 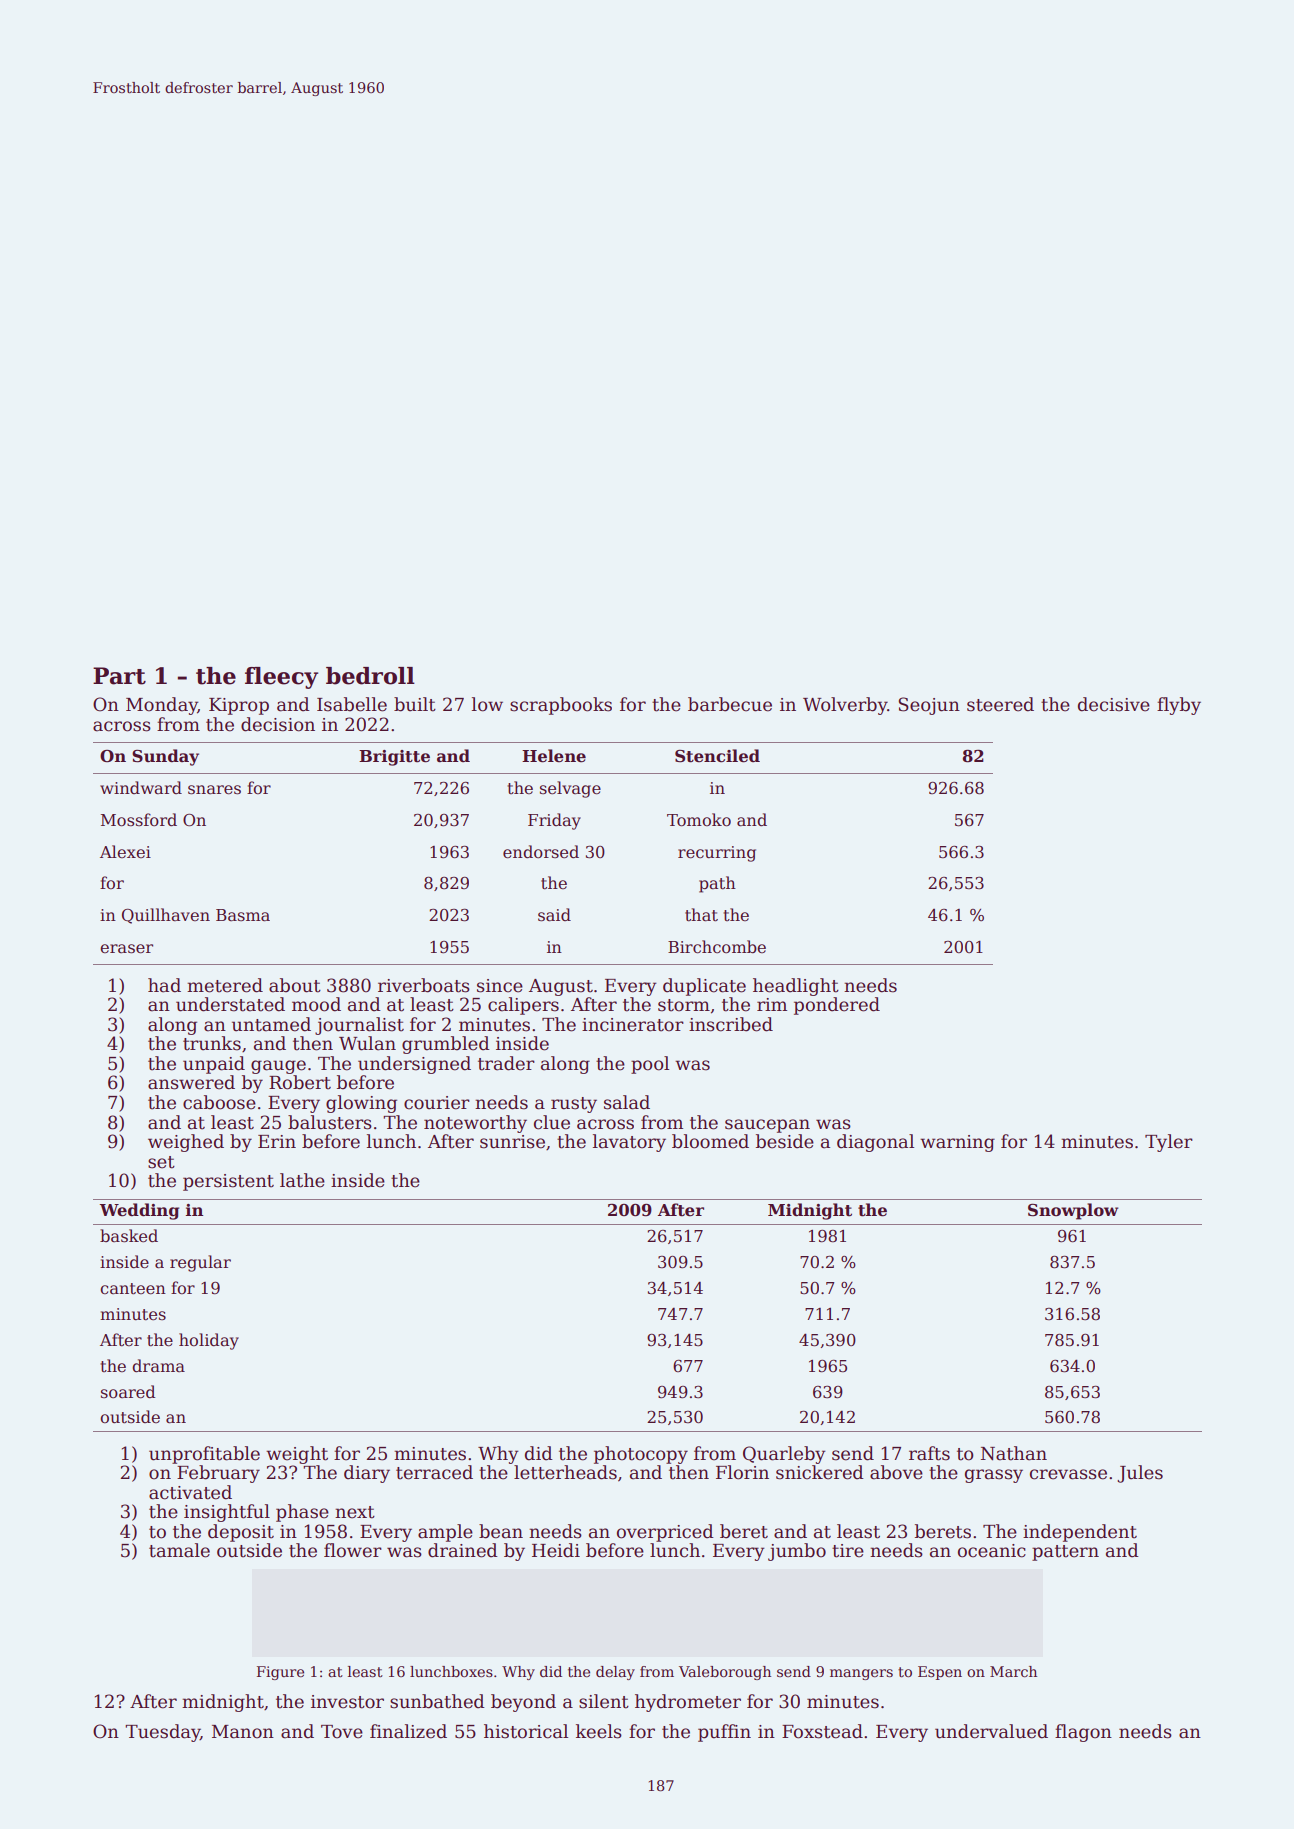 What do you see at coordinates (204, 1455) in the page?
I see `unprofitable` at bounding box center [204, 1455].
